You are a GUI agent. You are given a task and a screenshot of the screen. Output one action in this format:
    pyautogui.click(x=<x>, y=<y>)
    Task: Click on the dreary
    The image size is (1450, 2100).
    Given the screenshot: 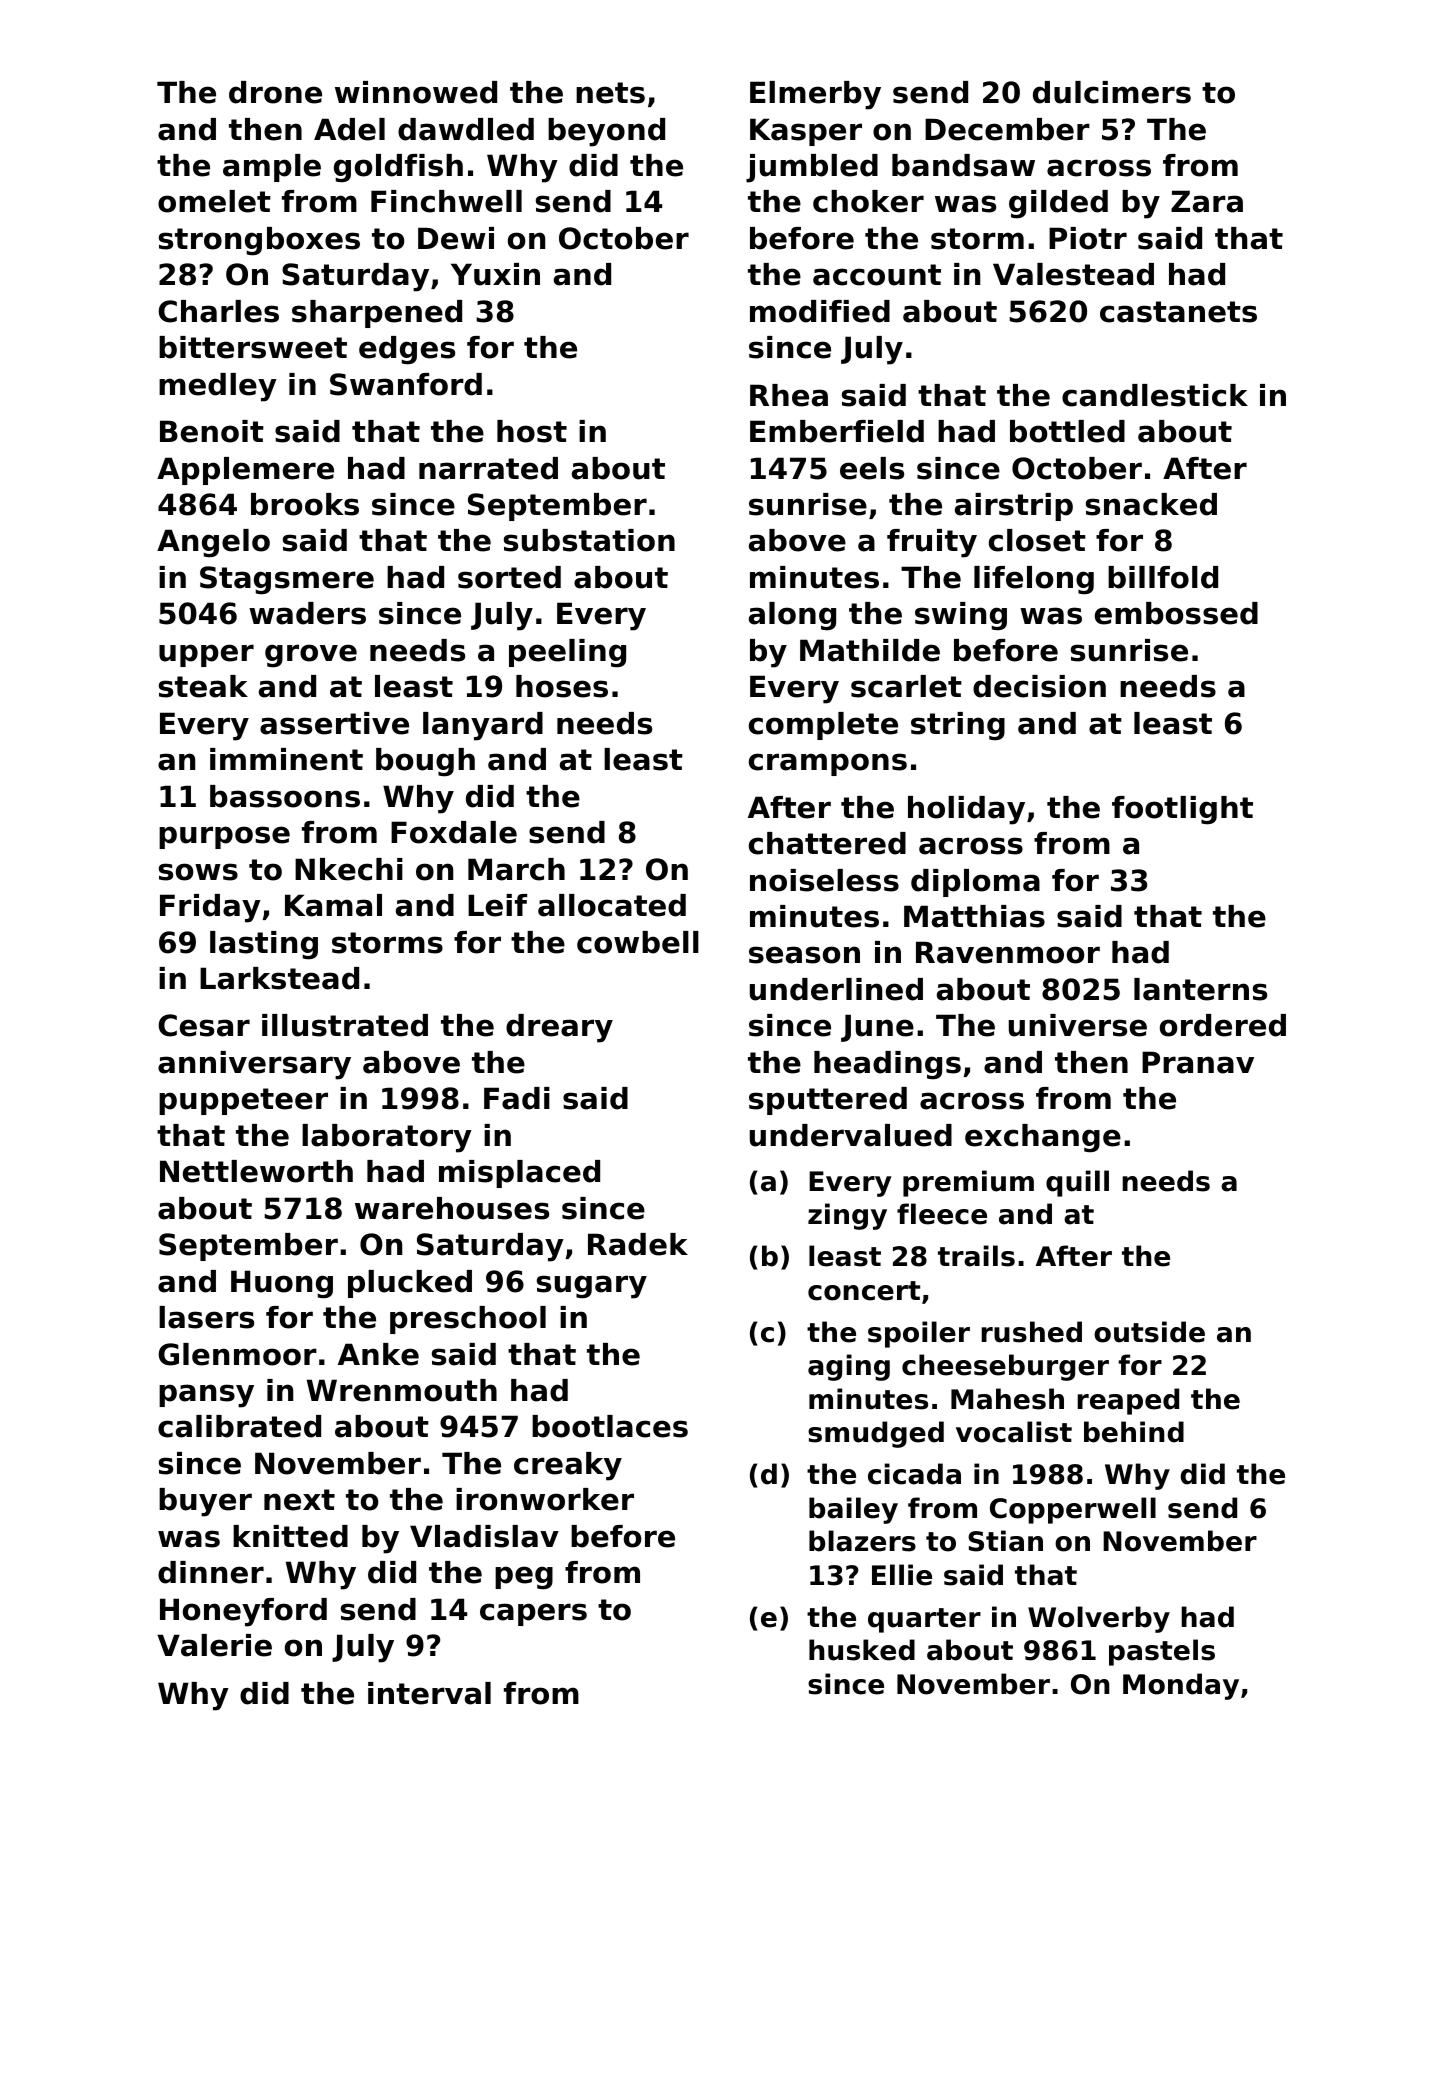 What is the action you would take?
    pyautogui.click(x=559, y=1028)
